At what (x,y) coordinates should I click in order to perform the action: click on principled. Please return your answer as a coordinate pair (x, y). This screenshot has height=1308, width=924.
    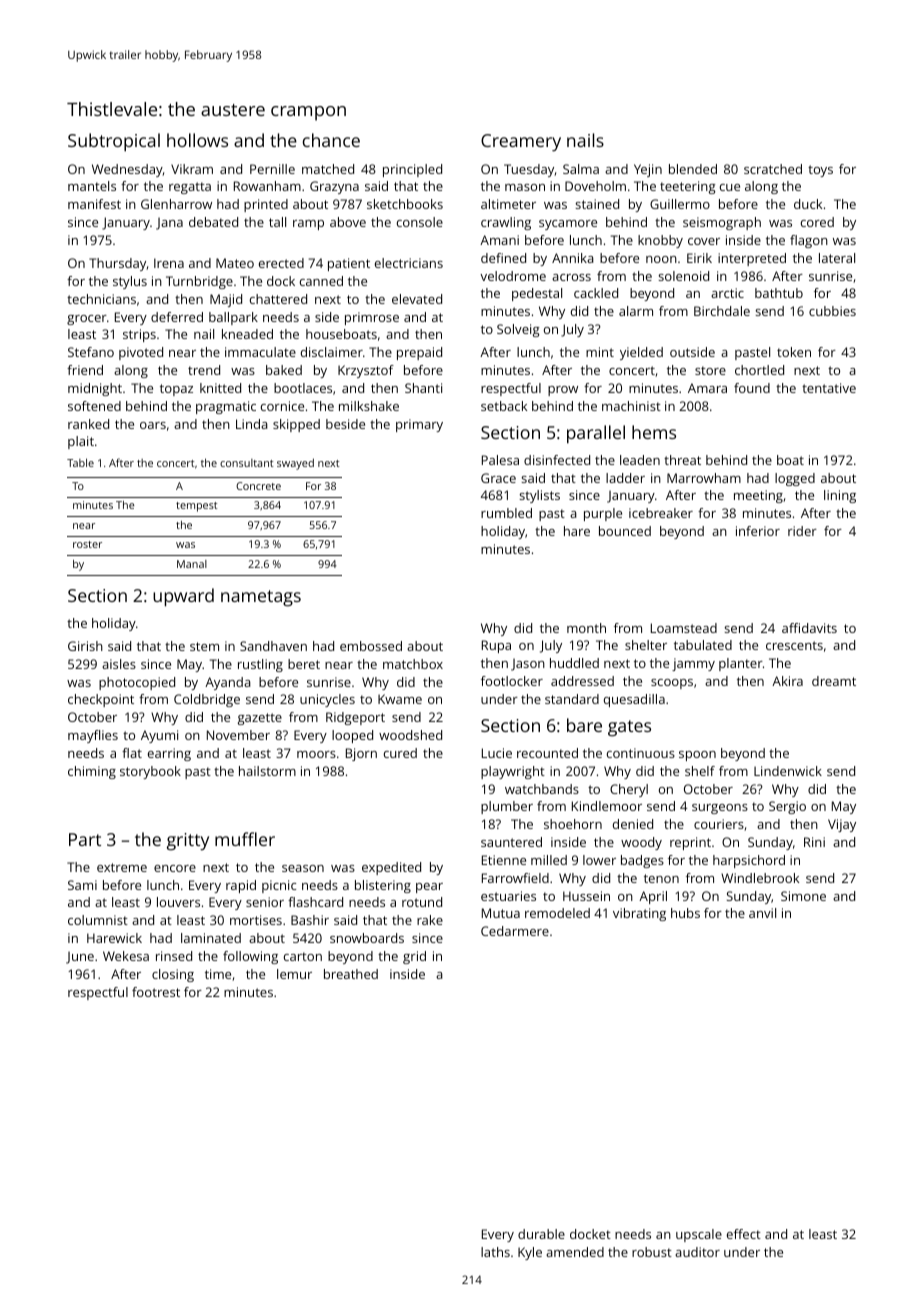
    Looking at the image, I should click on (412, 170).
